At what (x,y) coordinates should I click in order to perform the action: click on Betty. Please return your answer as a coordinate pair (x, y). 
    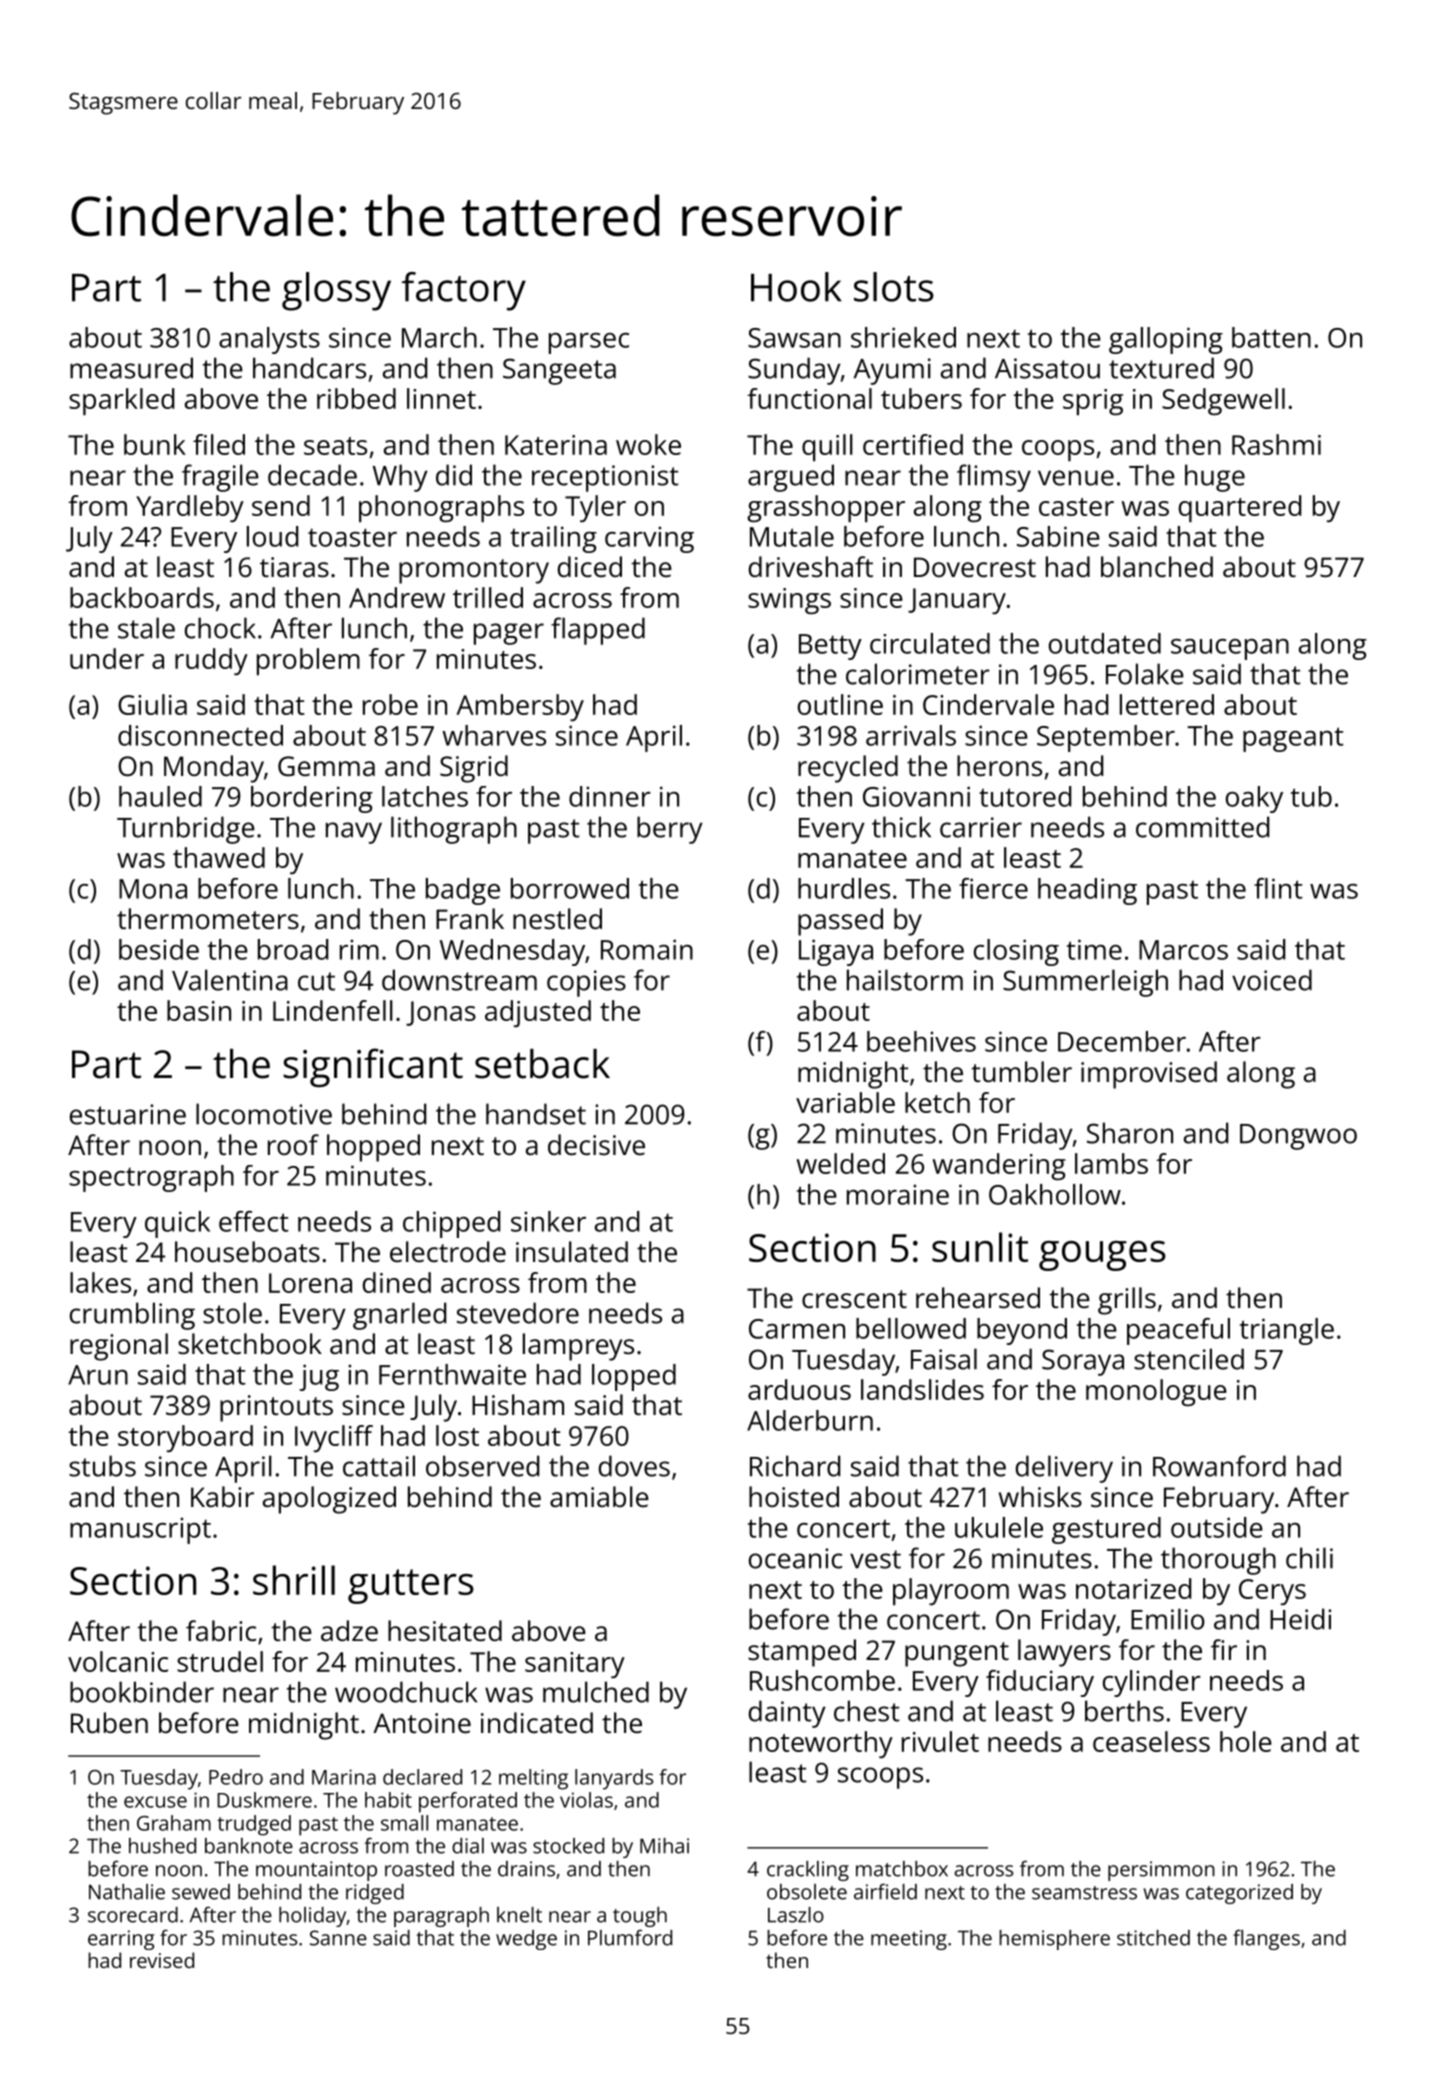
    Looking at the image, I should click on (830, 647).
